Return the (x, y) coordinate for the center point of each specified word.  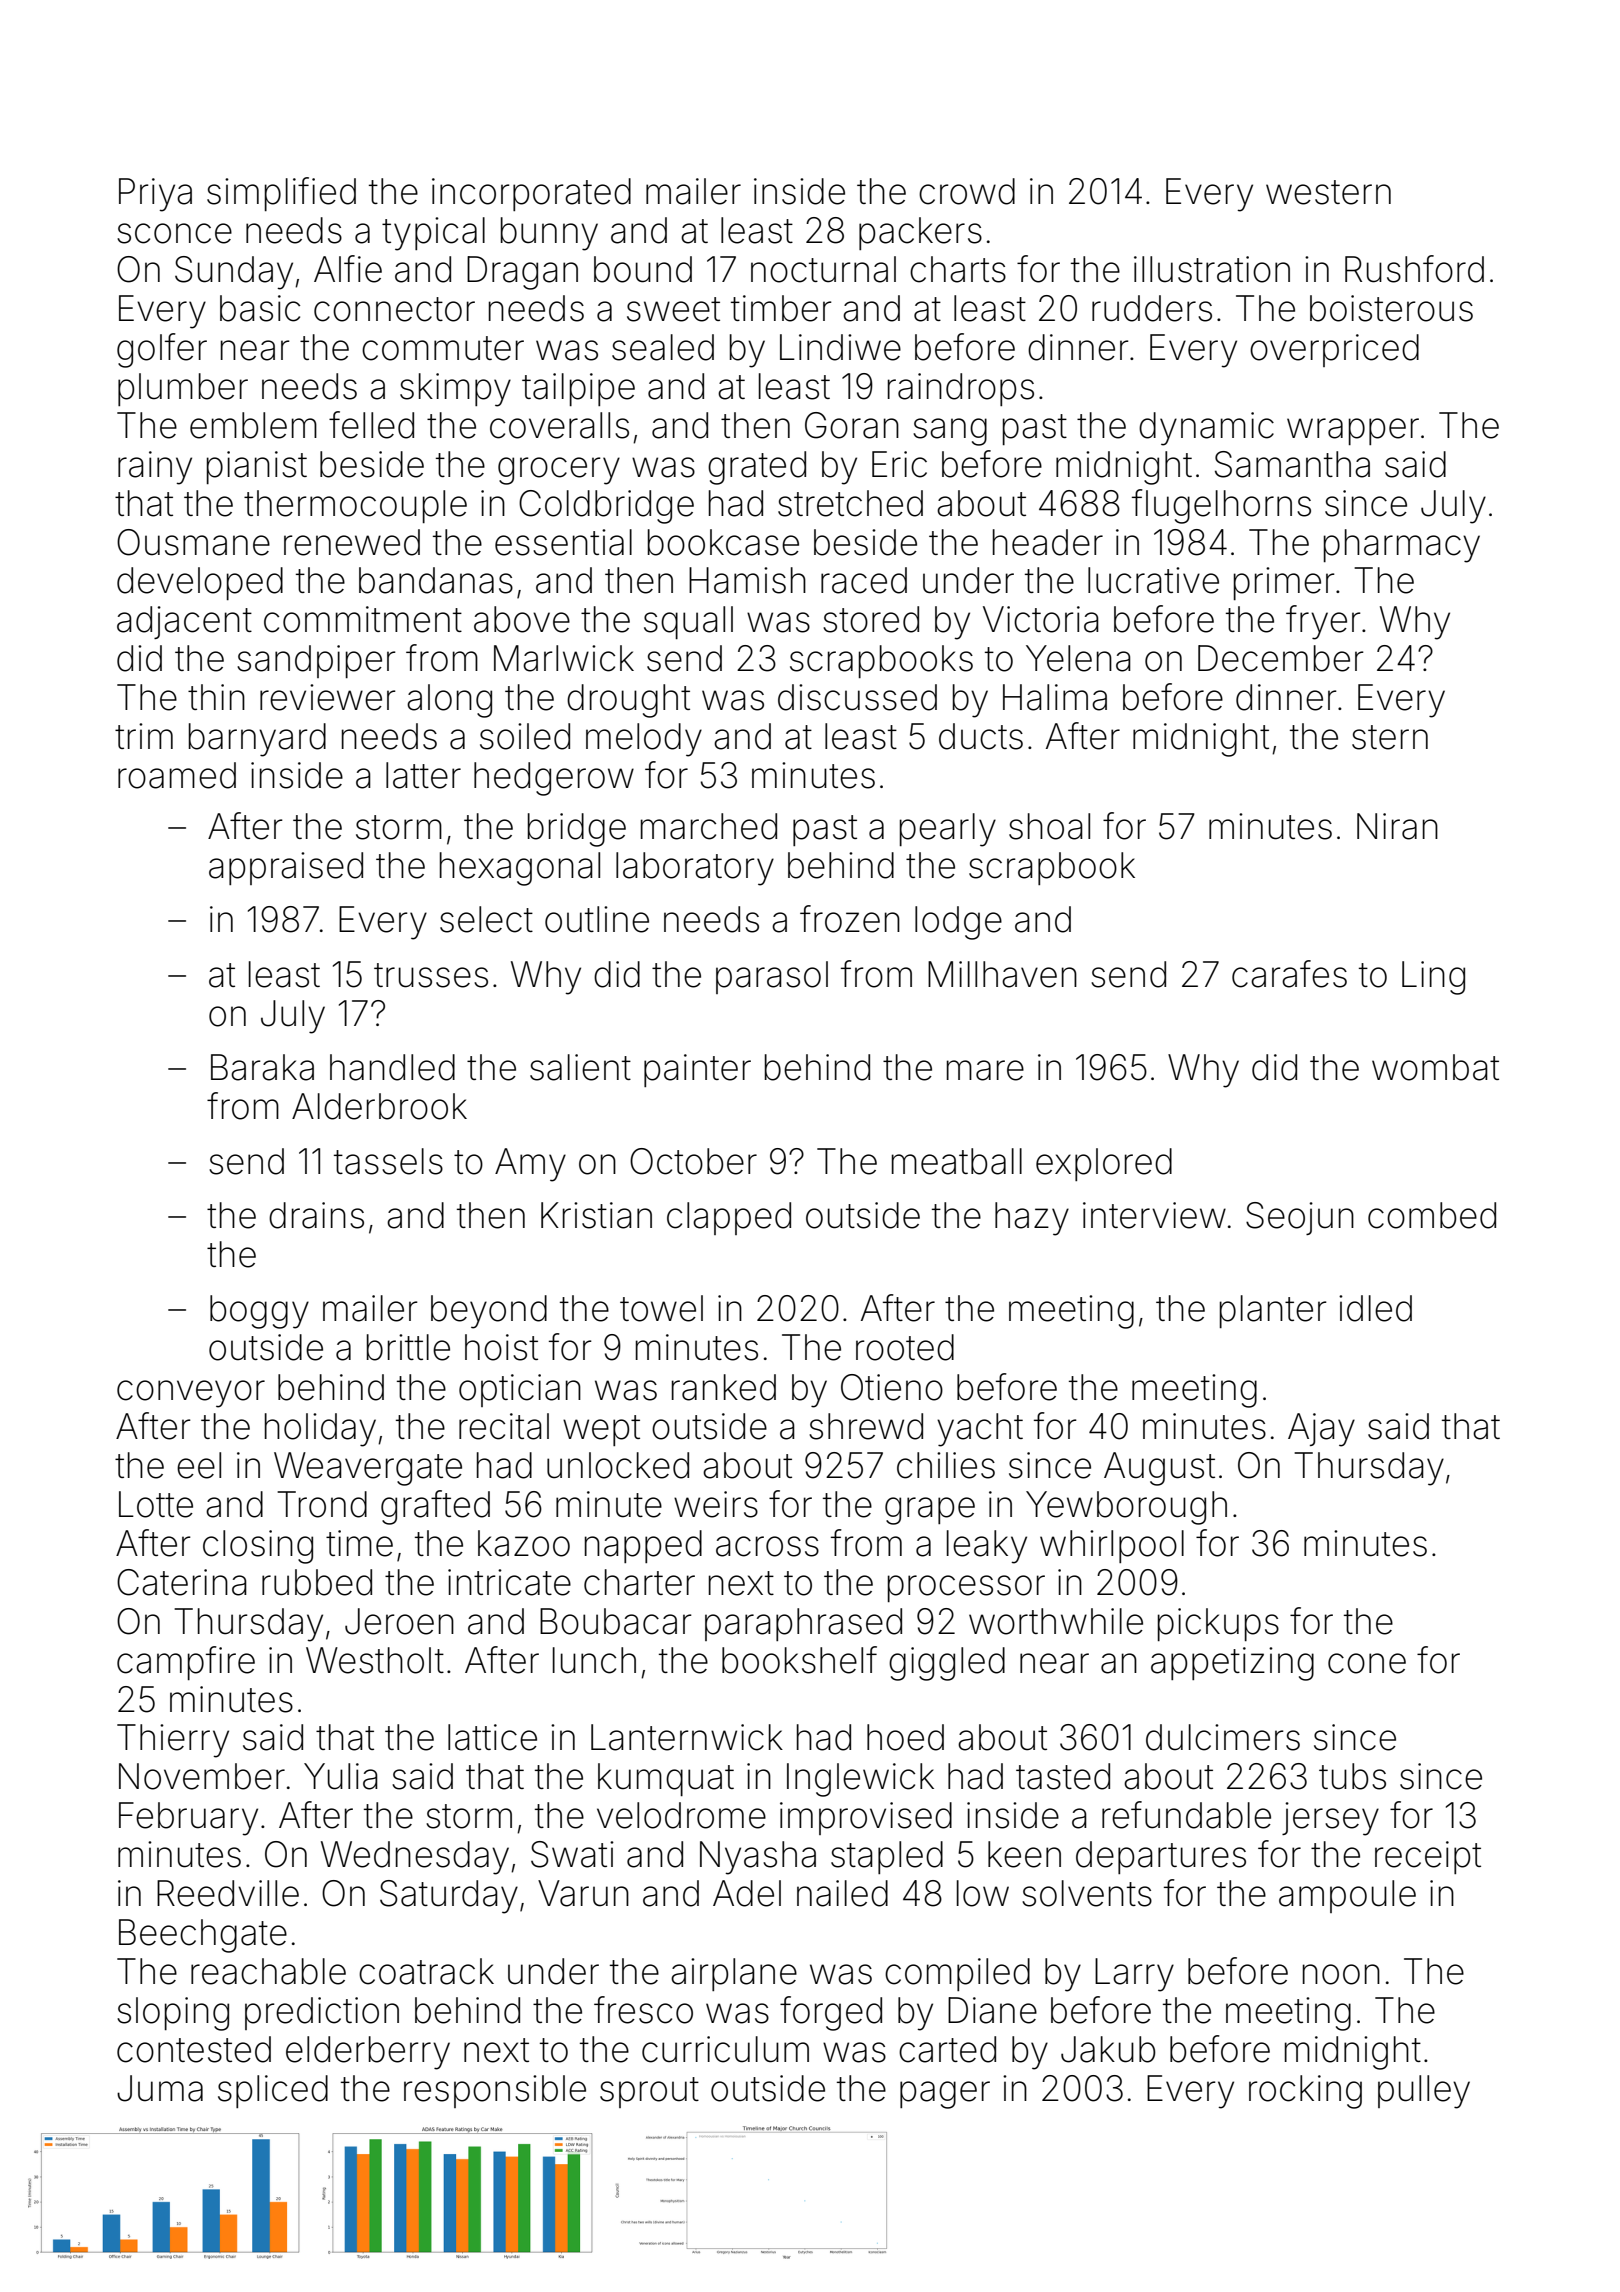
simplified (281, 194)
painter (697, 1070)
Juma (160, 2088)
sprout (649, 2092)
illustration (1212, 269)
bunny (549, 234)
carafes (1289, 974)
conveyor (191, 1394)
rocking (1305, 2092)
